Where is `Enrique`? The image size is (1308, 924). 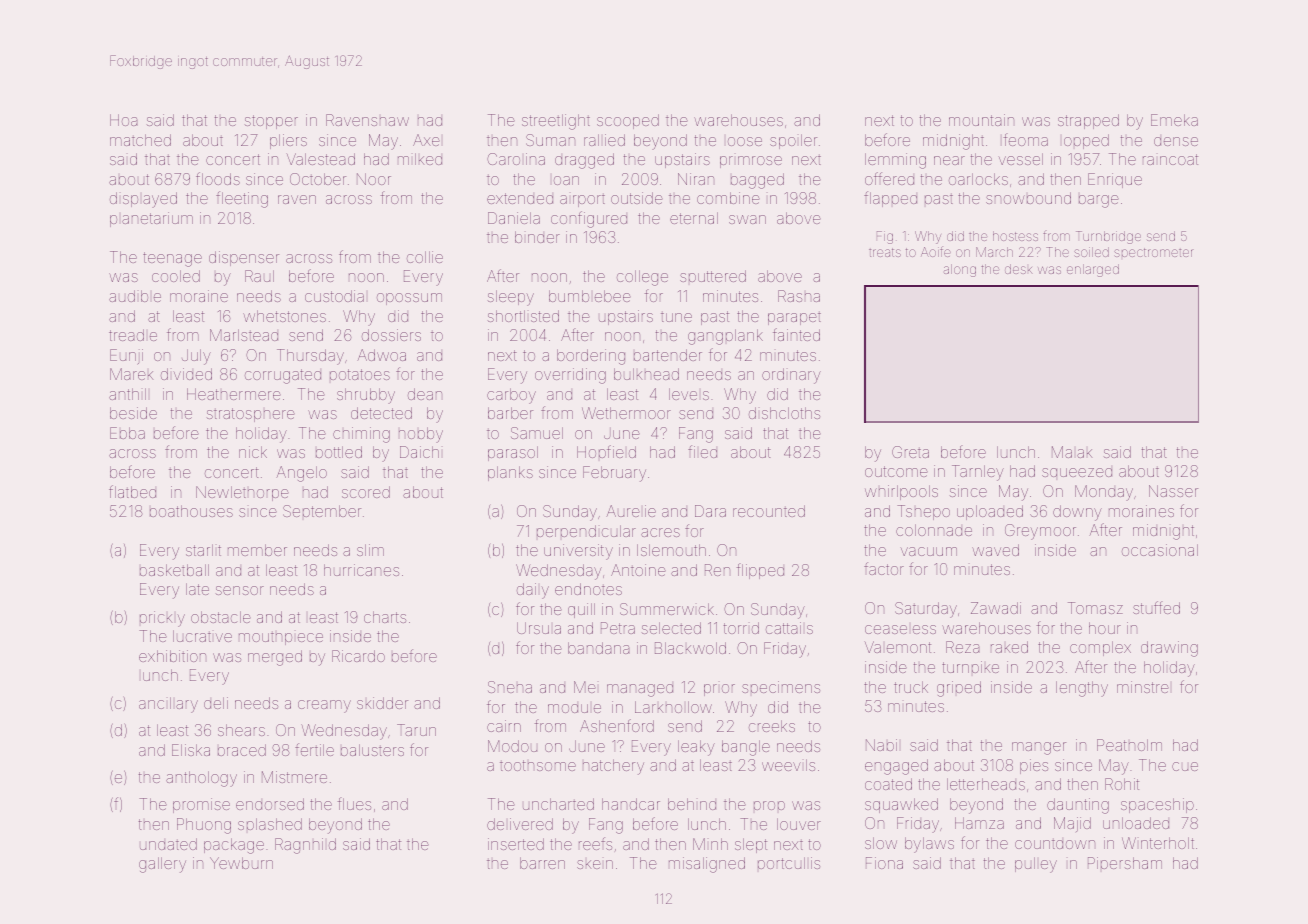
Enrique is located at coordinates (1115, 180).
